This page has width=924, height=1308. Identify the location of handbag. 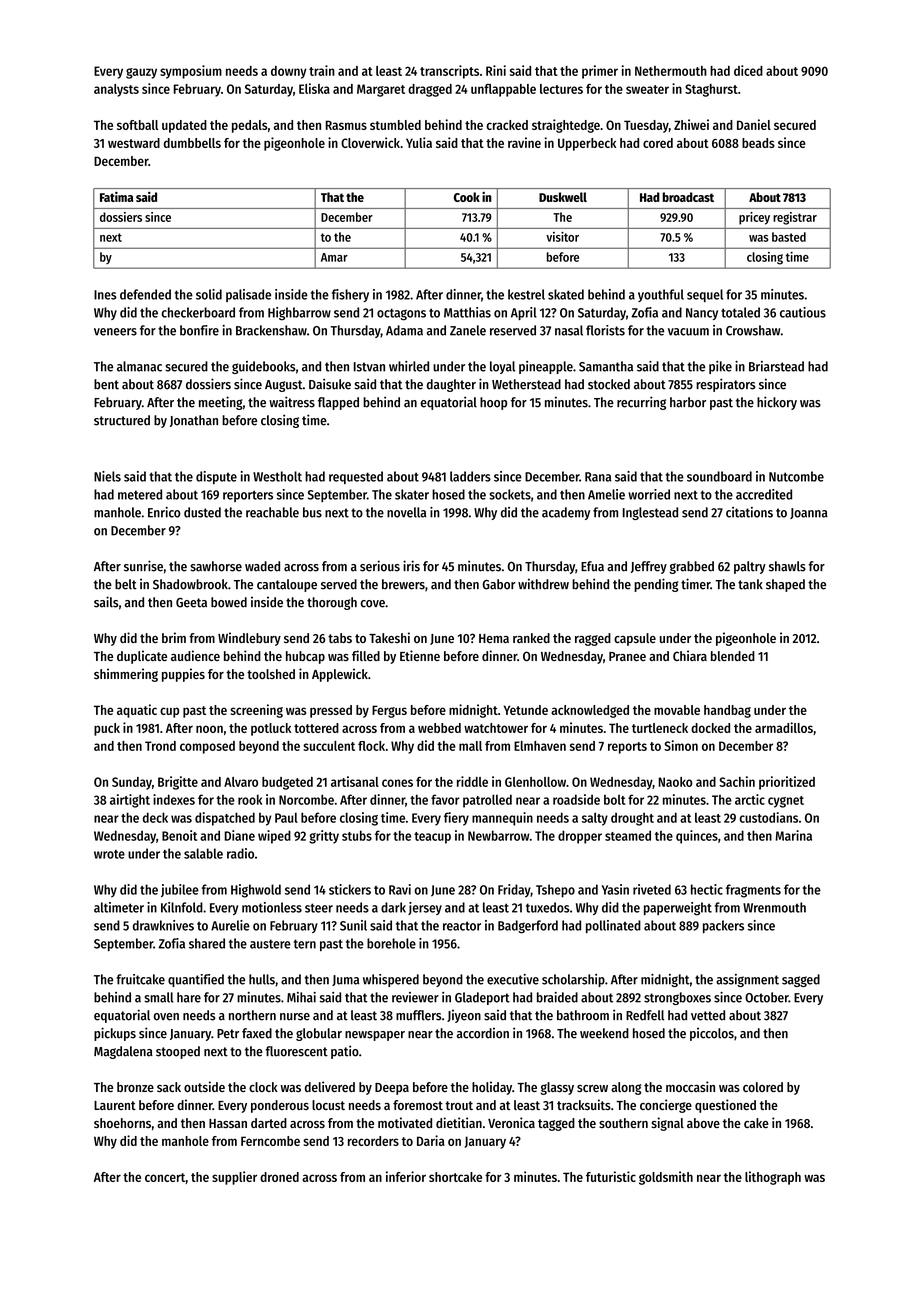
(727, 711).
